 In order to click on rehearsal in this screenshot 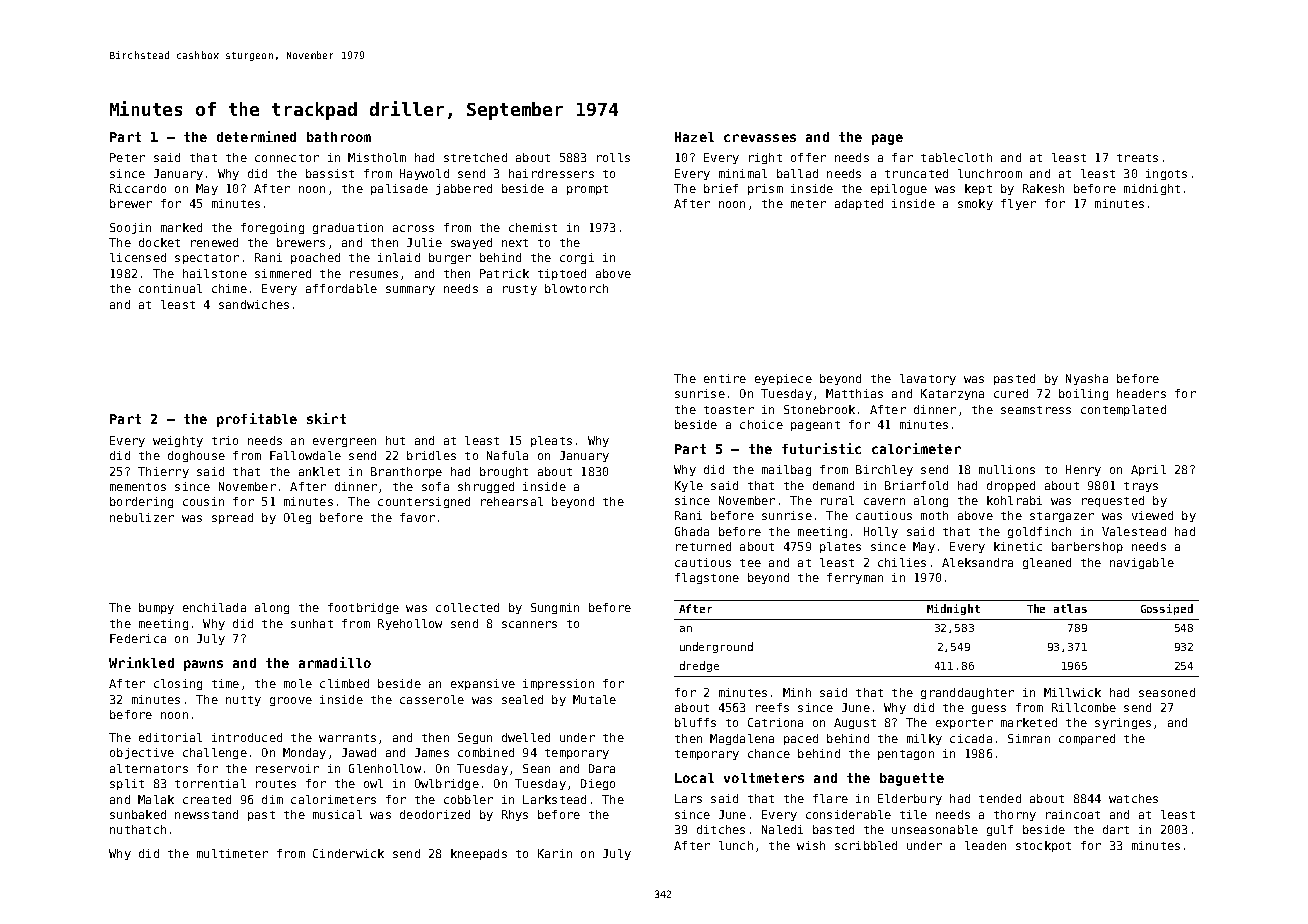, I will do `click(512, 501)`.
